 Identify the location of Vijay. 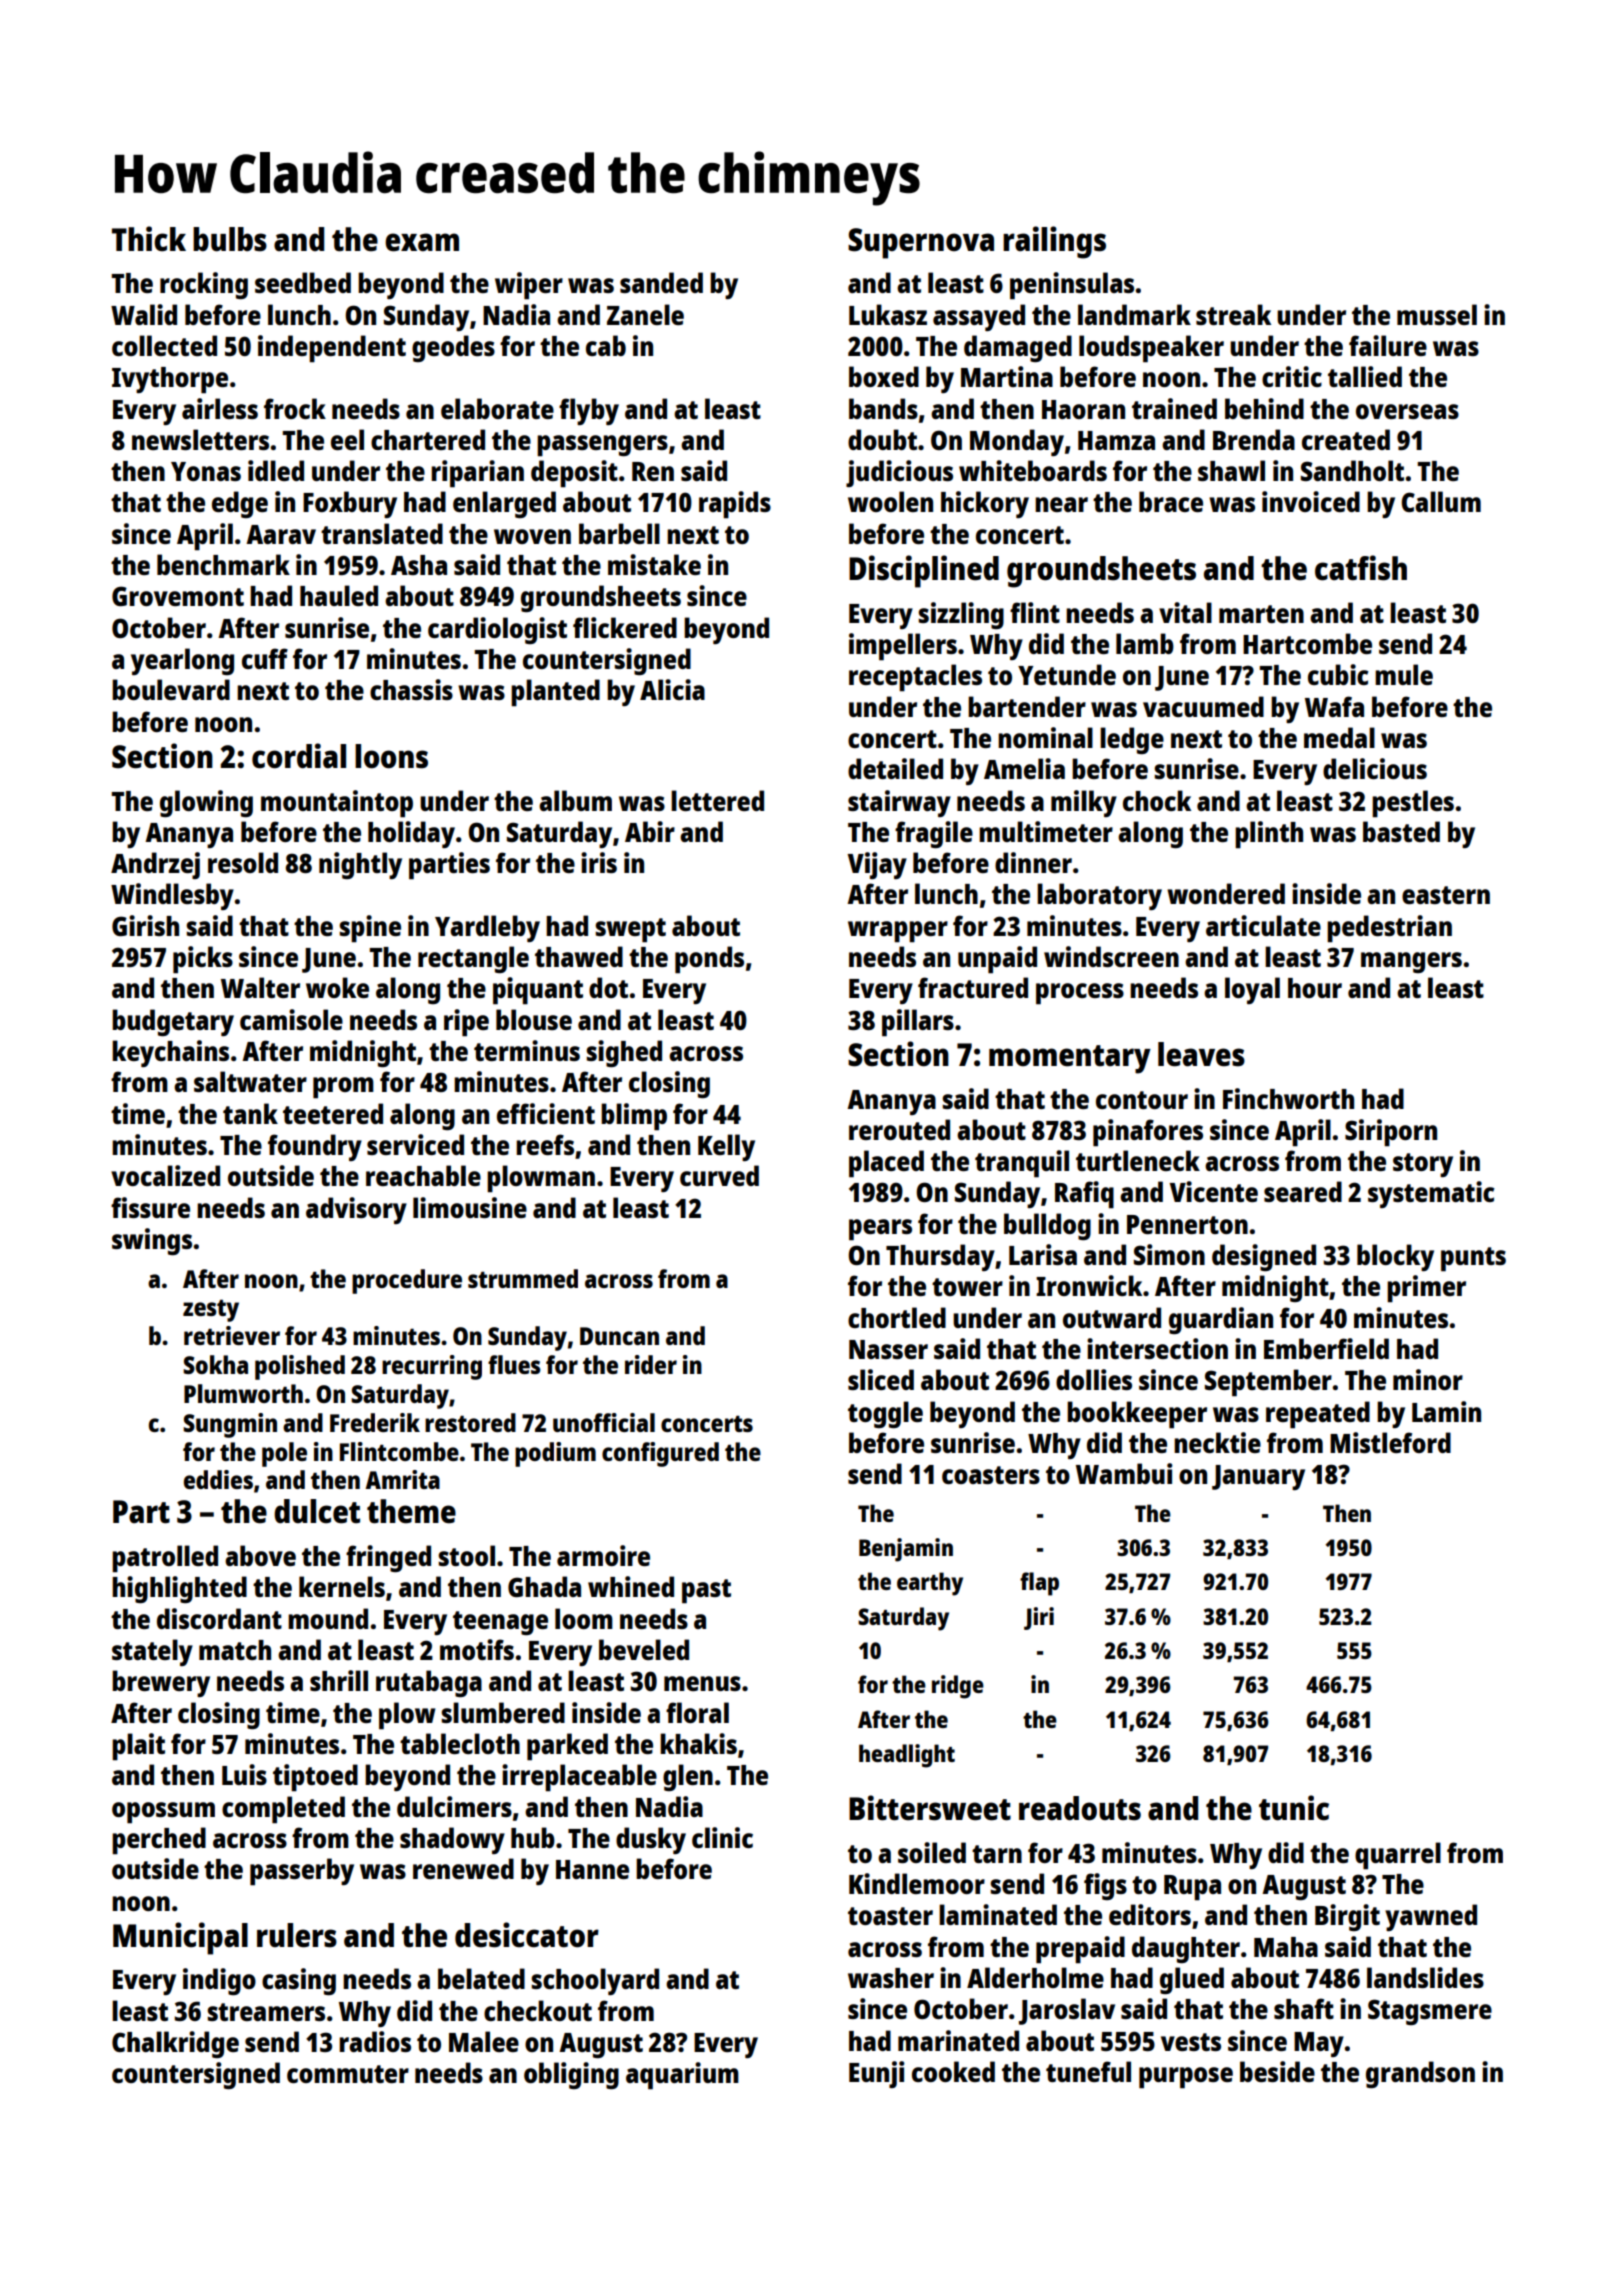
(877, 865).
